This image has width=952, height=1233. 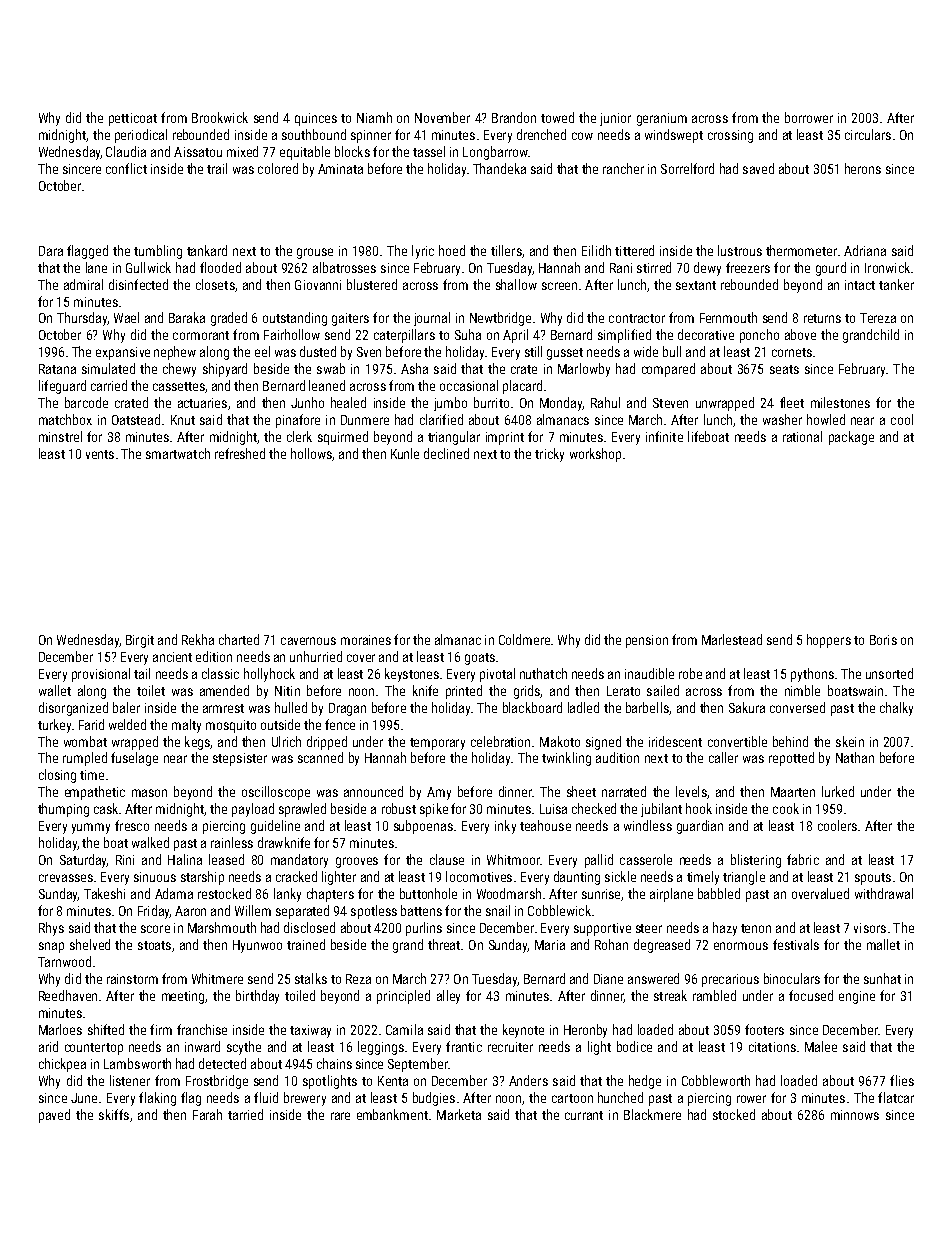 I want to click on Fernmouth, so click(x=728, y=317).
